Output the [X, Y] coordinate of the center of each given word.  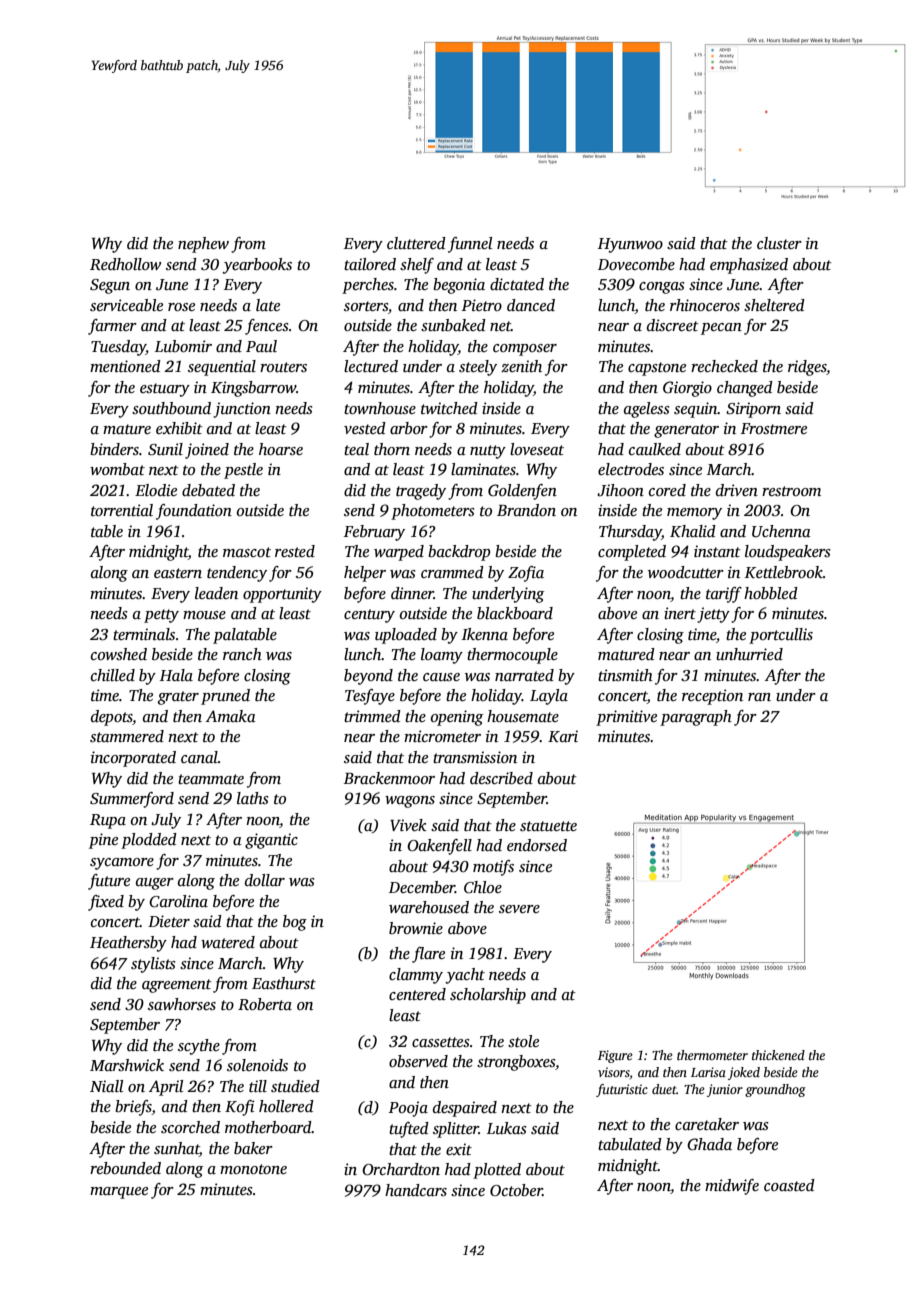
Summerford [132, 800]
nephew [203, 245]
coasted [789, 1185]
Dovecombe [636, 264]
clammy [416, 976]
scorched [190, 1127]
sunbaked [453, 325]
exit [459, 1149]
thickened [778, 1055]
